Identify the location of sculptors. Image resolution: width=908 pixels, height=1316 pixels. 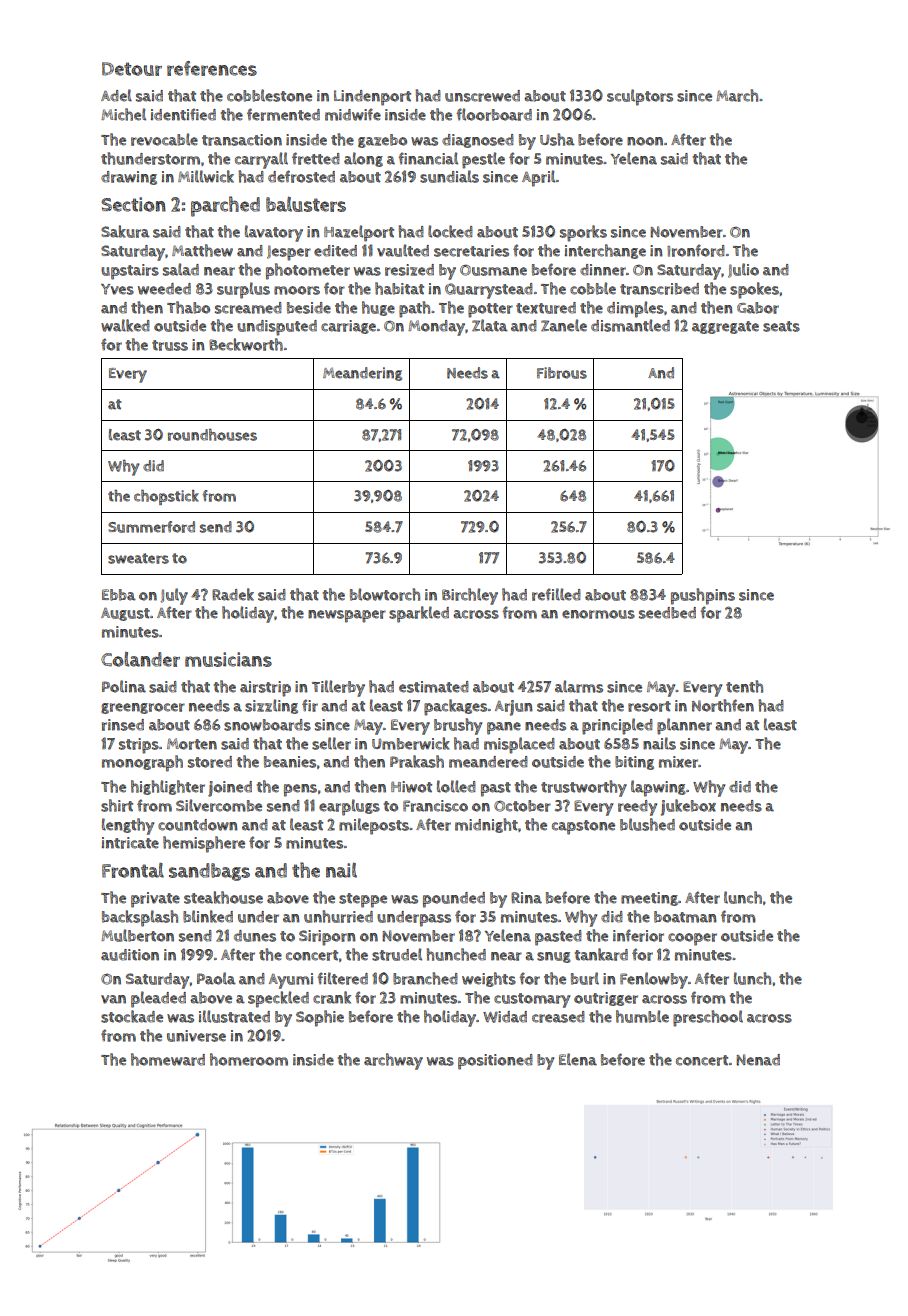
(640, 97).
